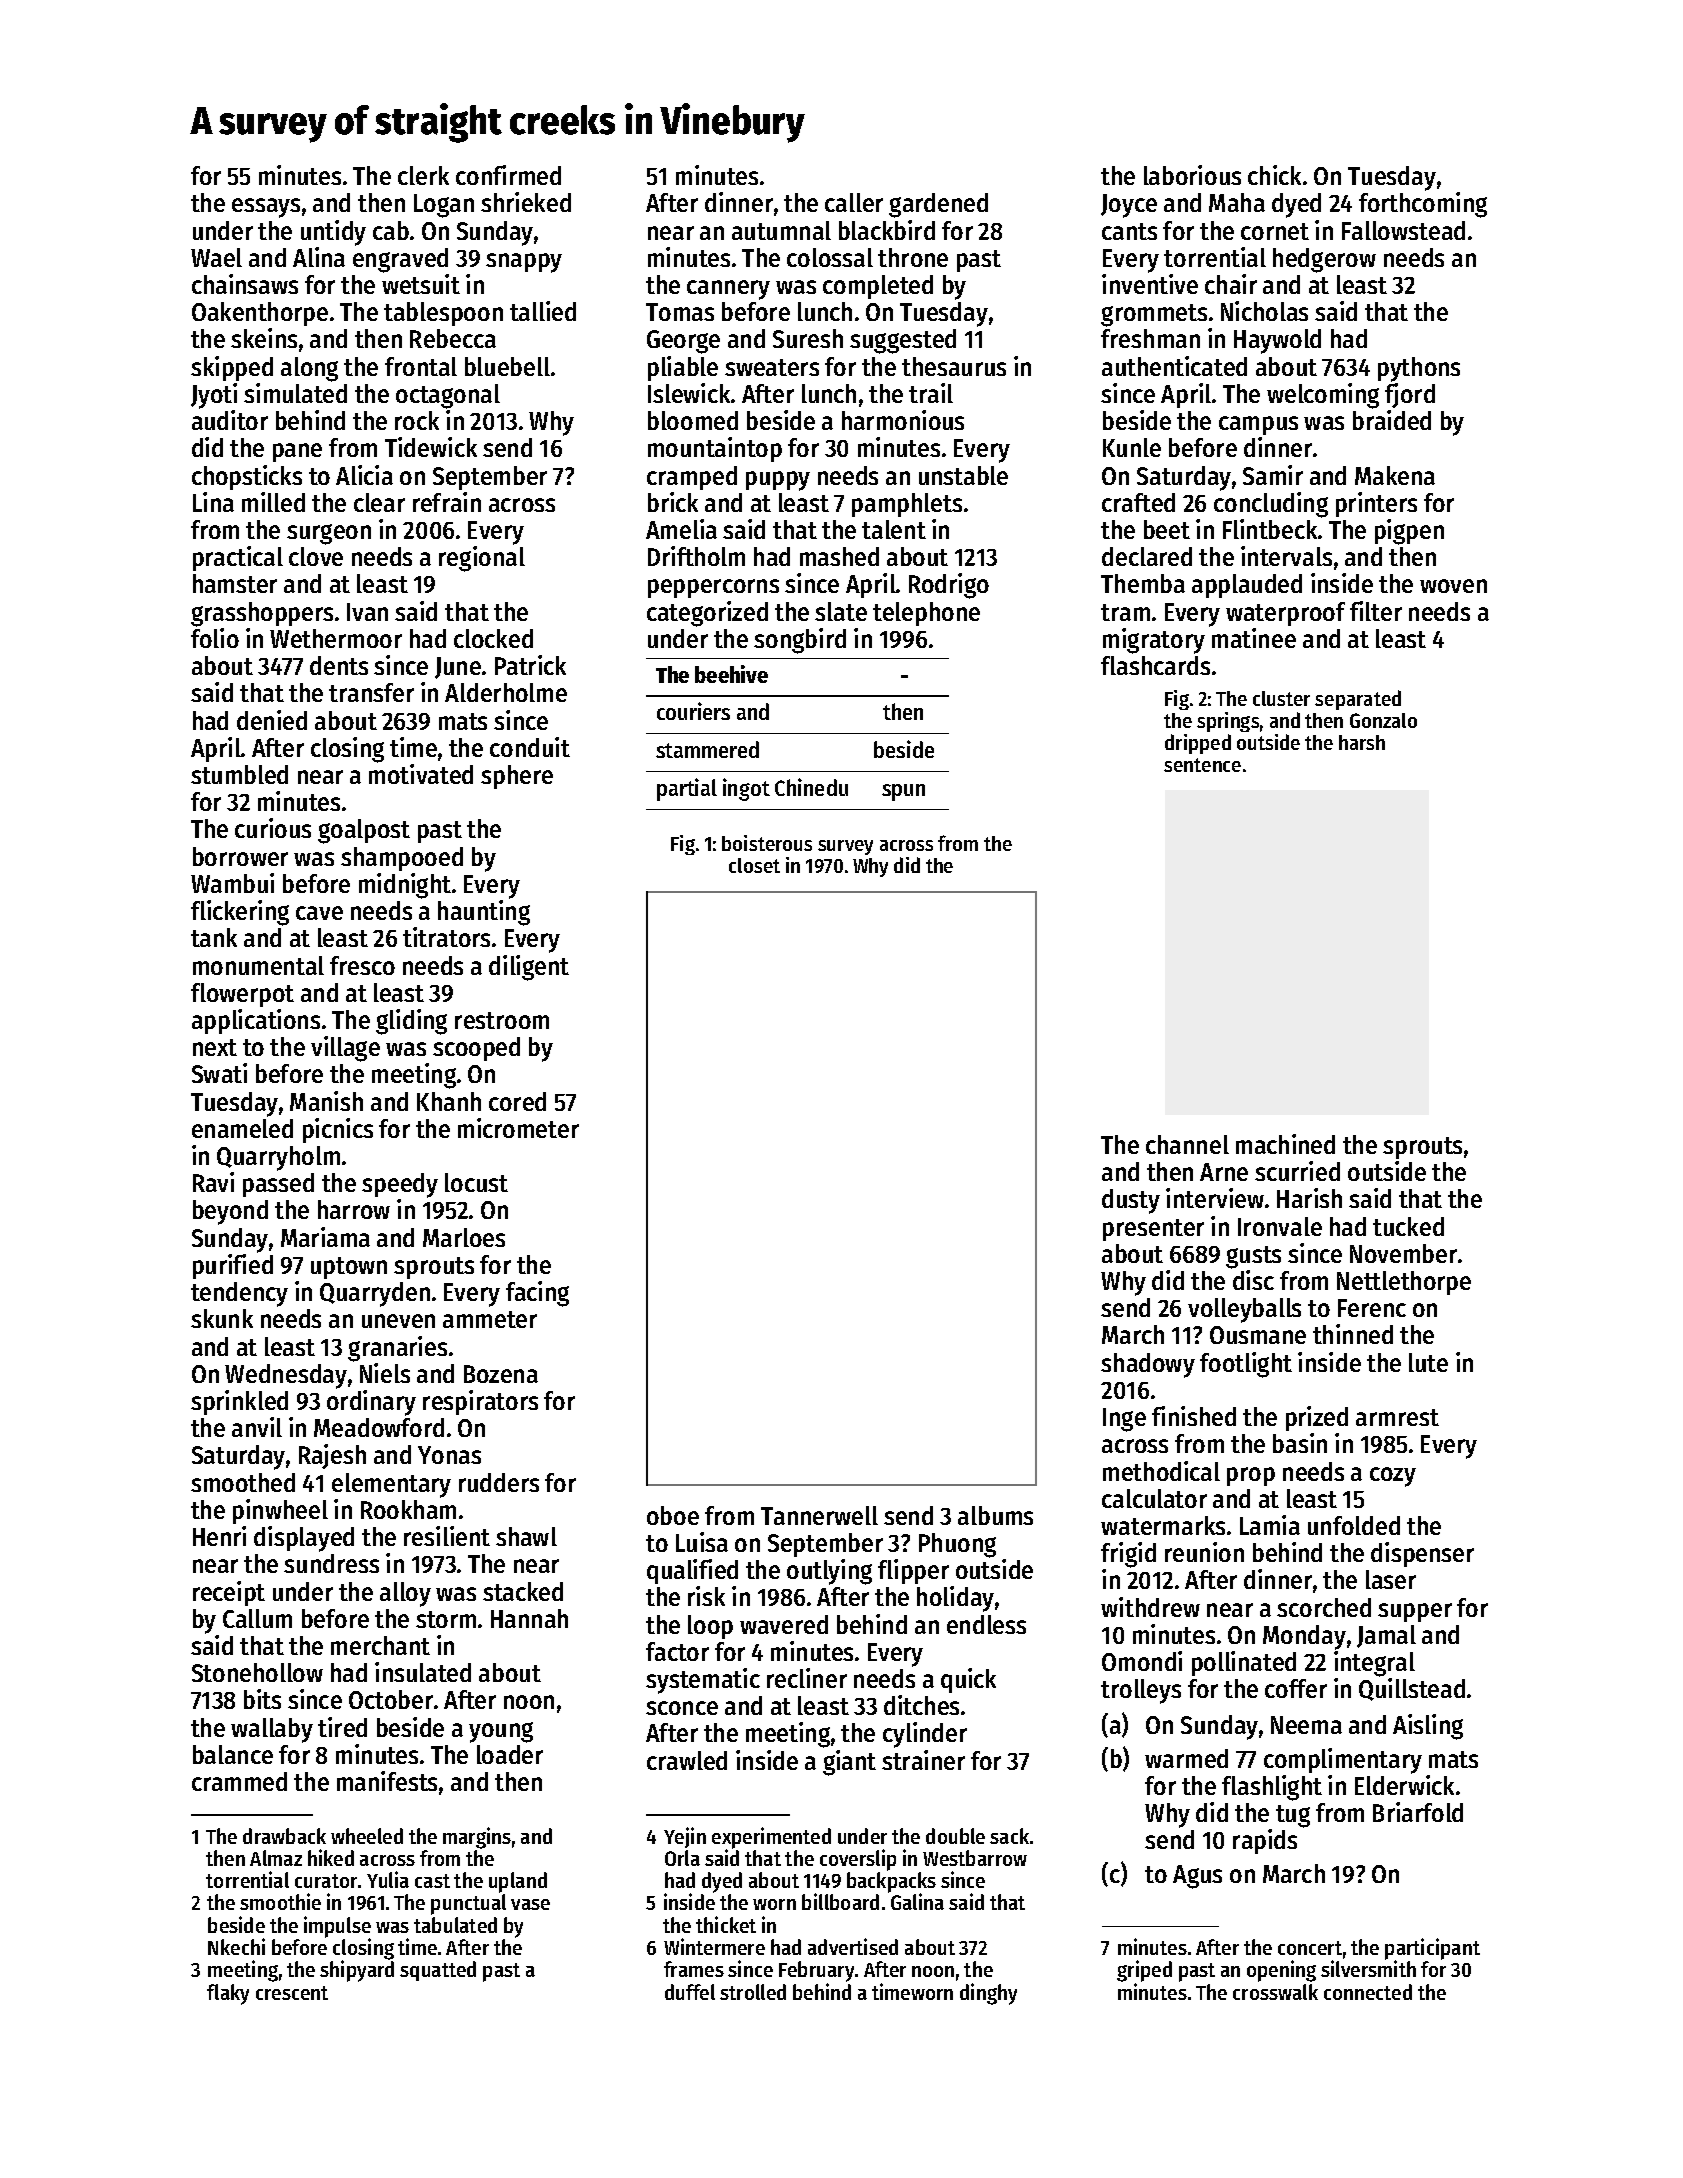  I want to click on Wael, so click(216, 257).
